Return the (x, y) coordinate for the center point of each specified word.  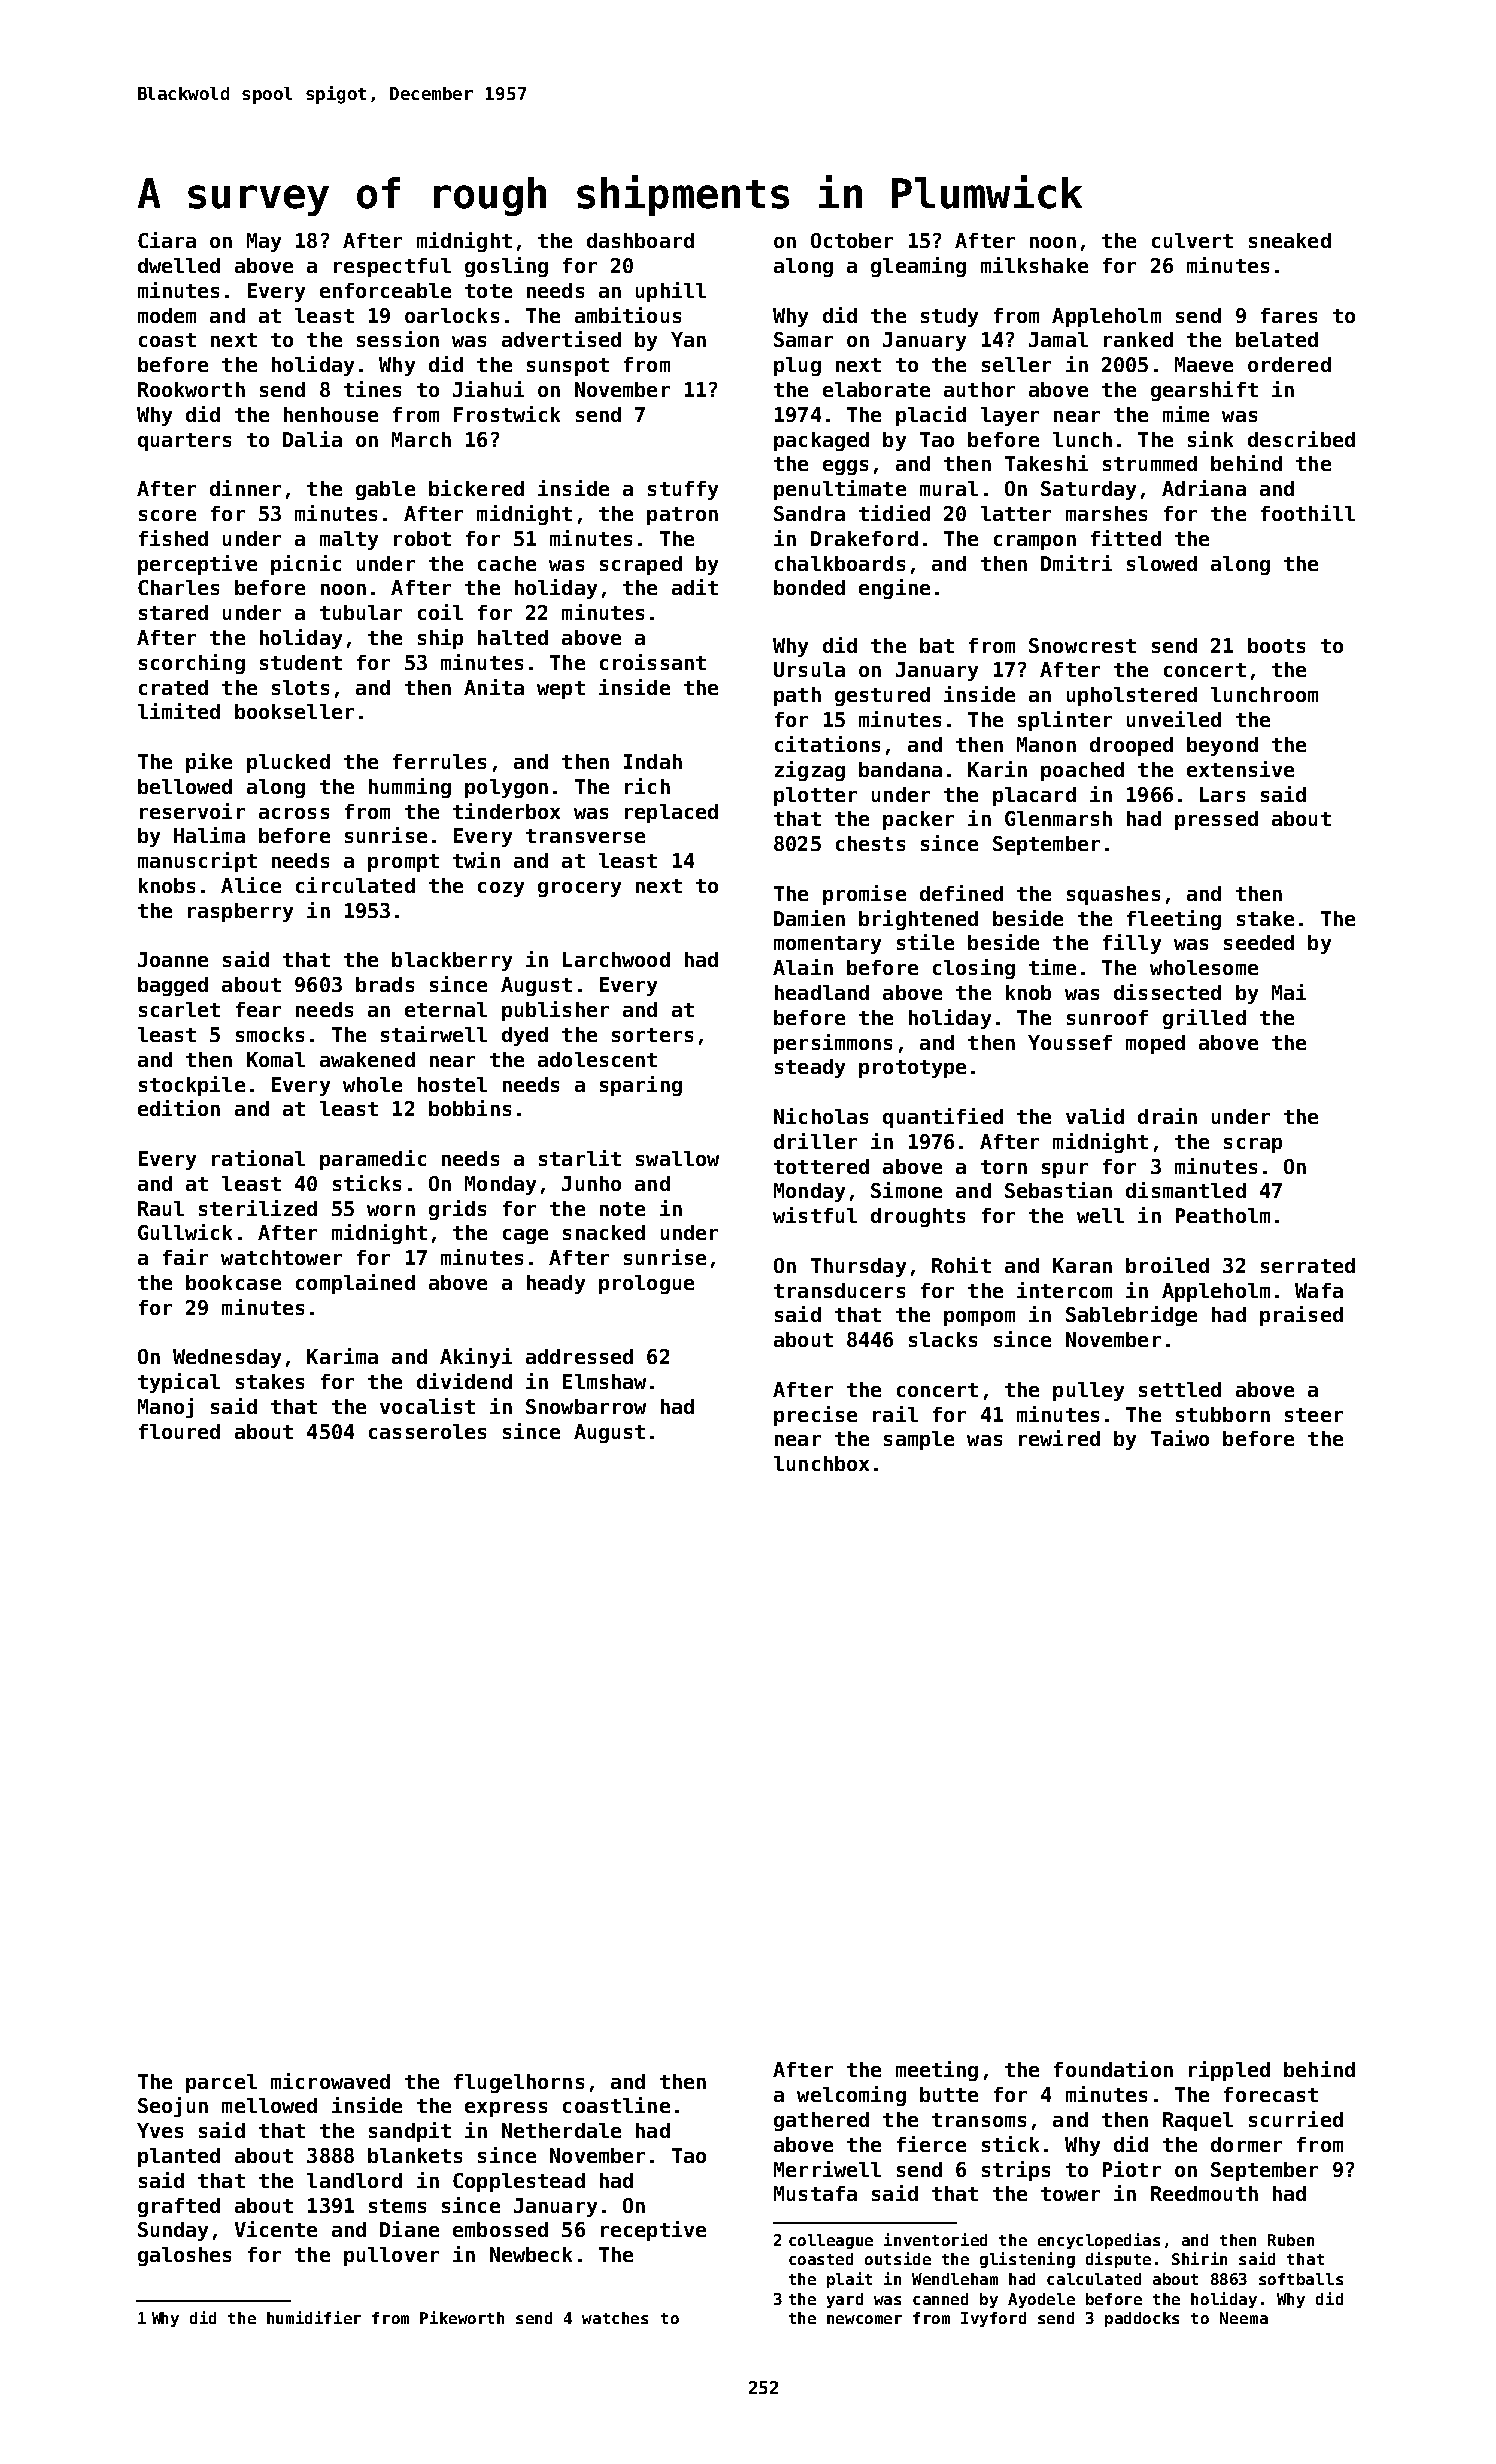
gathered (821, 2121)
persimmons (833, 1044)
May (264, 242)
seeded (1259, 942)
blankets (415, 2155)
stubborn (1223, 1414)
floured (179, 1431)
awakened (367, 1059)
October (852, 240)
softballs (1301, 2279)
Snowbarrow (586, 1406)
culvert (1192, 240)
